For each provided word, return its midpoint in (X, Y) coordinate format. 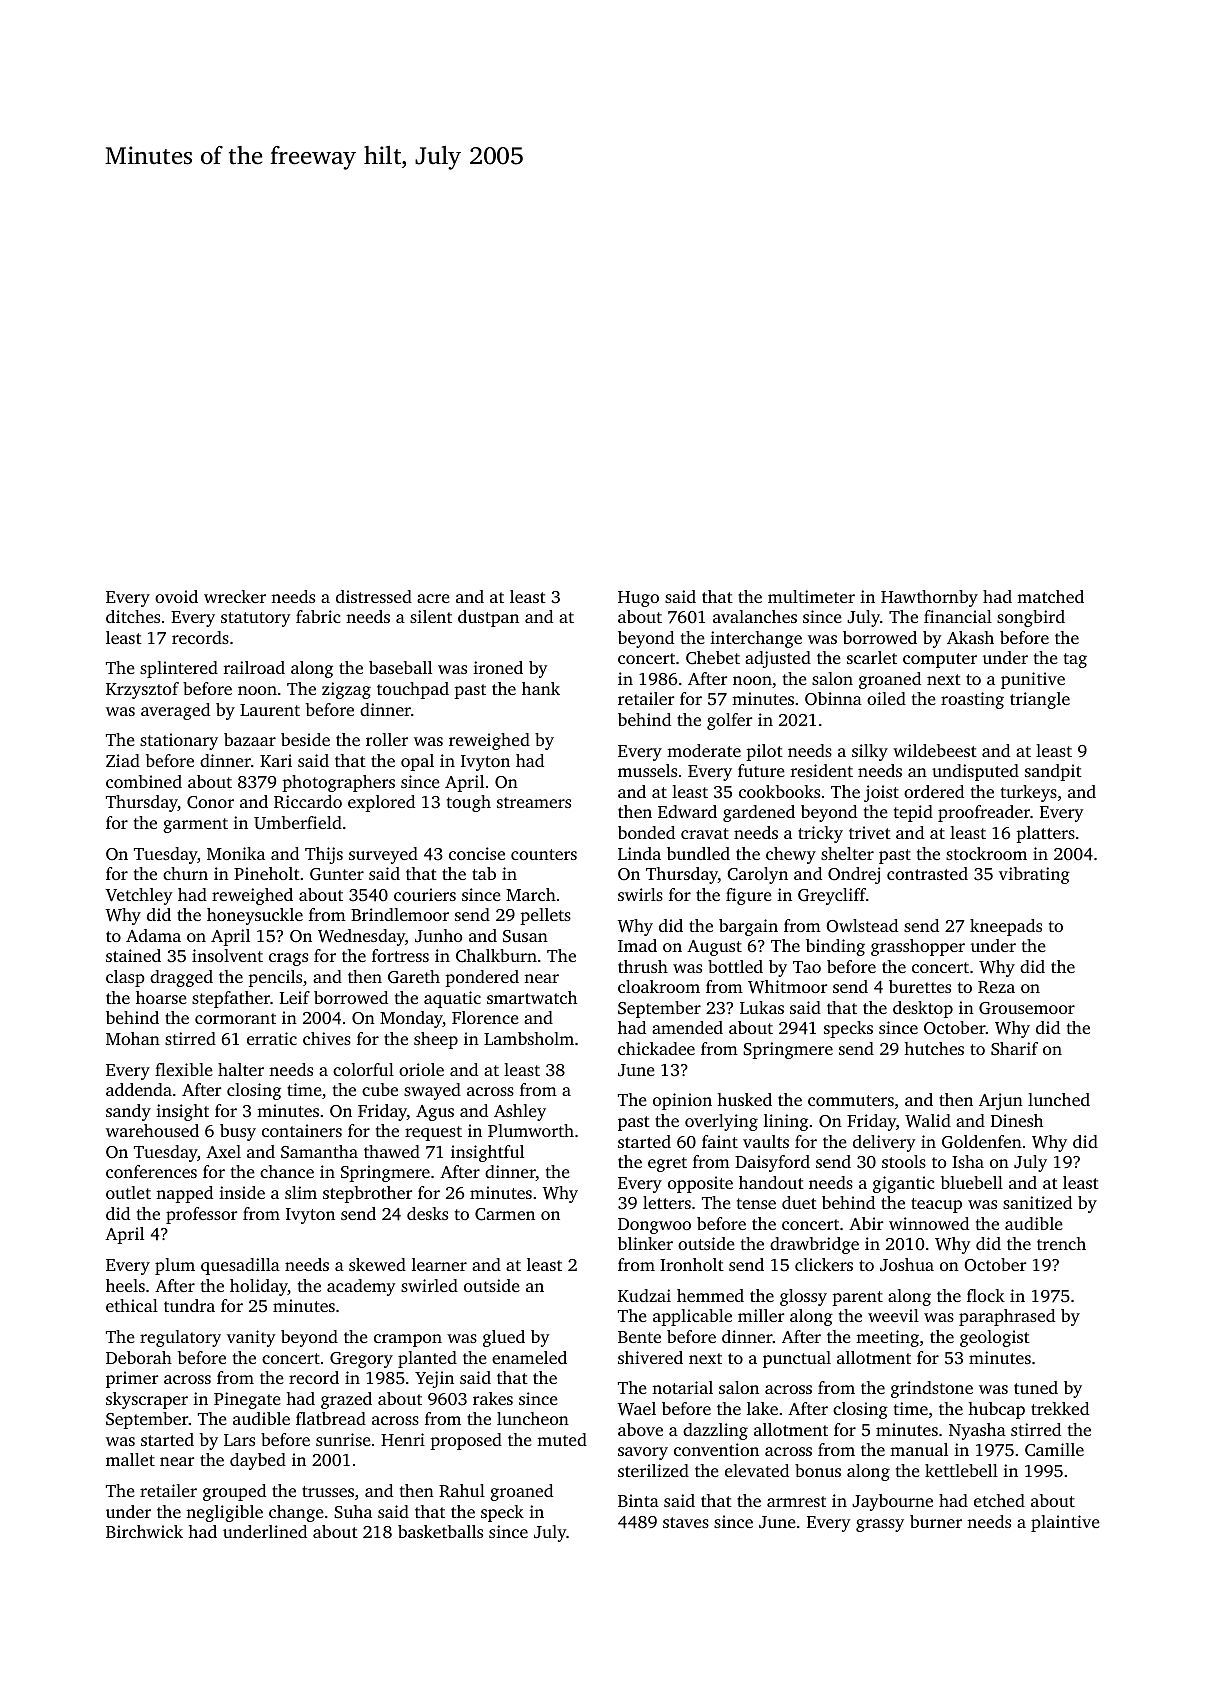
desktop (923, 1009)
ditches (133, 616)
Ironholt (692, 1264)
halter (241, 1069)
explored (381, 803)
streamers (534, 802)
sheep (436, 1040)
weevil (893, 1315)
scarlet (872, 657)
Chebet (713, 658)
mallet (130, 1459)
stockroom (986, 853)
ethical (132, 1305)
